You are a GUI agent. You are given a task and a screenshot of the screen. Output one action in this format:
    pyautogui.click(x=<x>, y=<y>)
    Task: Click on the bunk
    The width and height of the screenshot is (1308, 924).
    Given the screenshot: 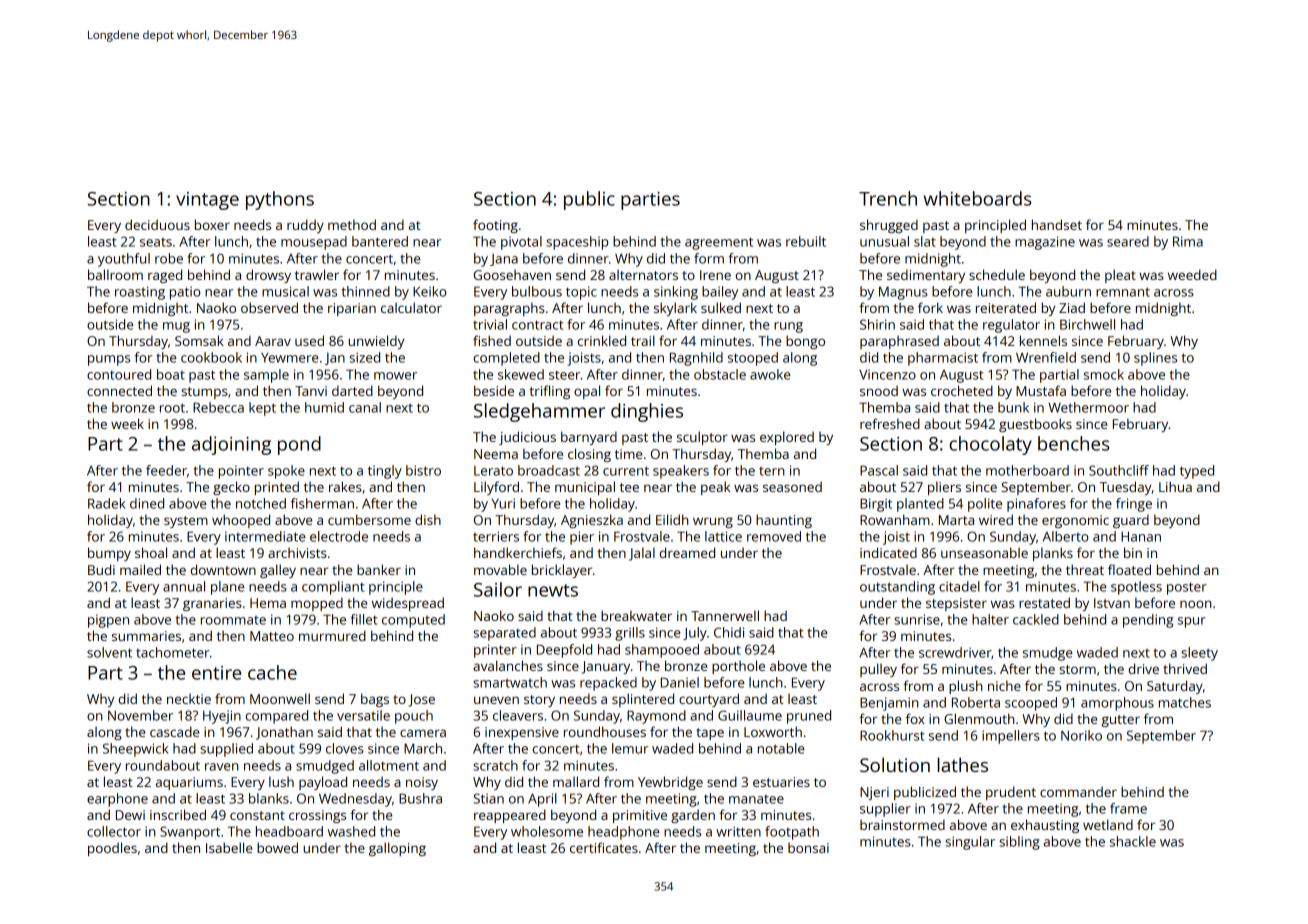 What is the action you would take?
    pyautogui.click(x=1013, y=407)
